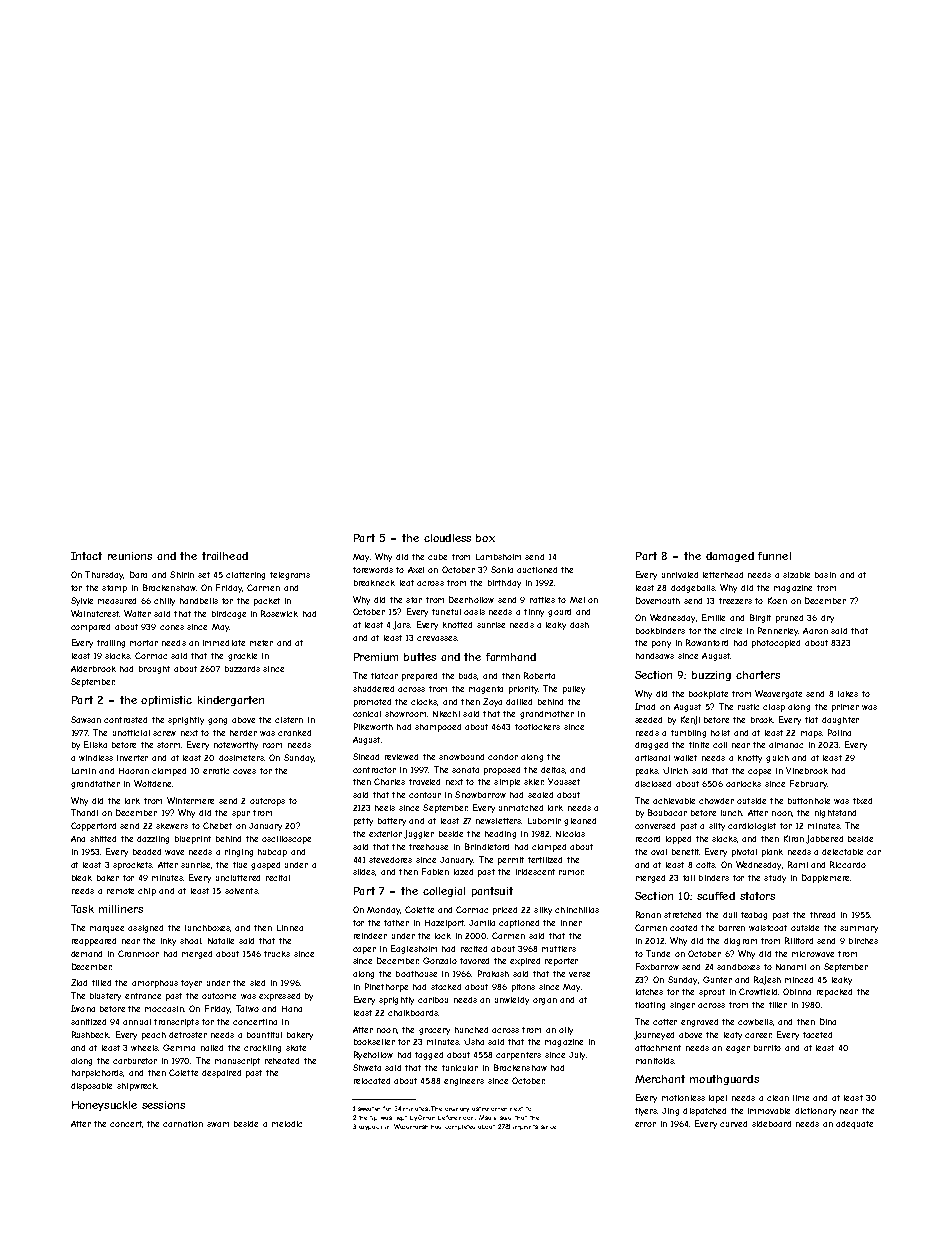  What do you see at coordinates (238, 878) in the image?
I see `uncluttered` at bounding box center [238, 878].
